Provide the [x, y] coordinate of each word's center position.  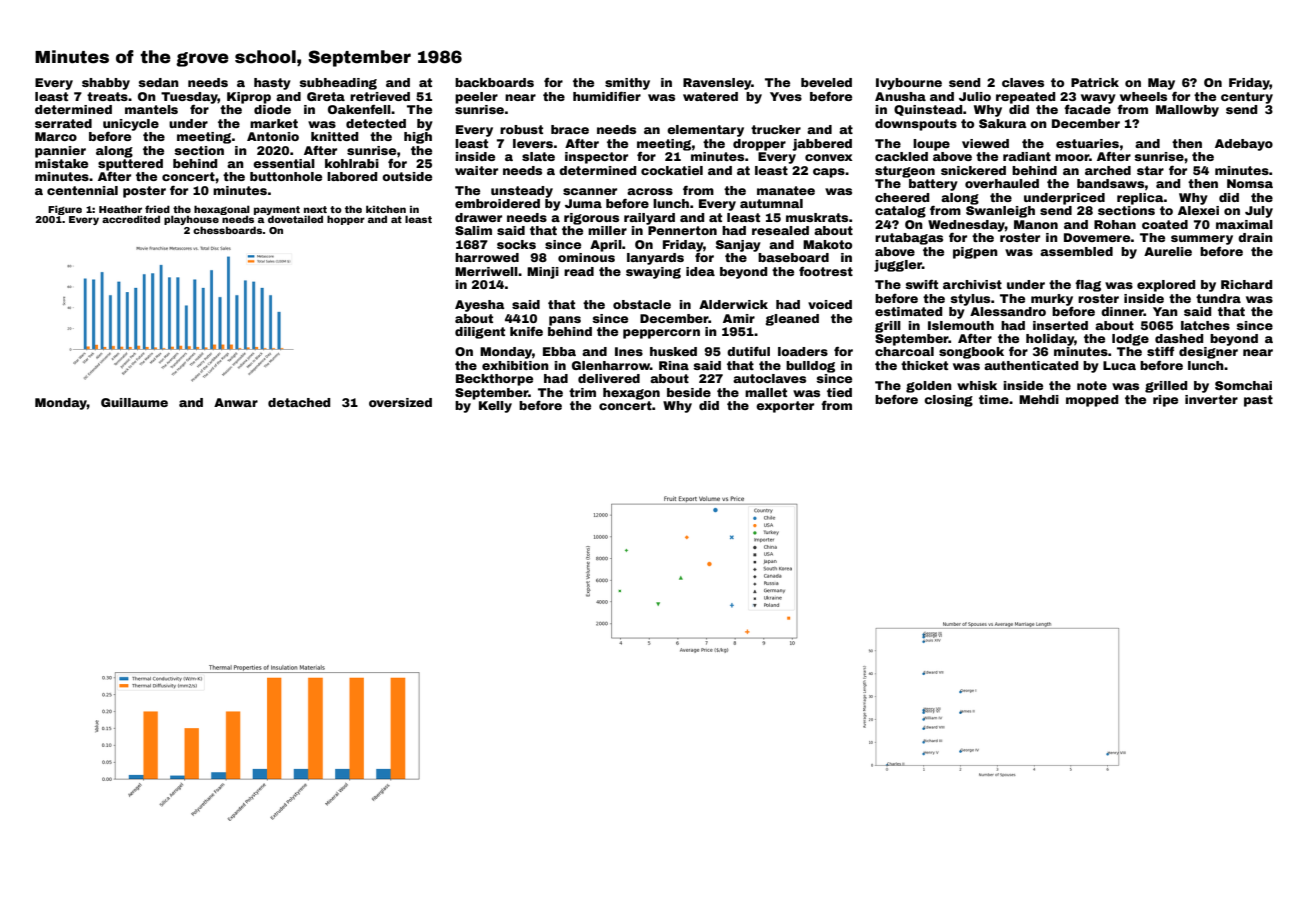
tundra [1218, 298]
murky [1052, 300]
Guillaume [134, 402]
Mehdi [1039, 399]
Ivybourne [909, 84]
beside [689, 392]
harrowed [487, 257]
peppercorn [661, 334]
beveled [826, 82]
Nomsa [1250, 183]
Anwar [236, 402]
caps [829, 173]
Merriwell [486, 271]
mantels [151, 109]
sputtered [130, 165]
